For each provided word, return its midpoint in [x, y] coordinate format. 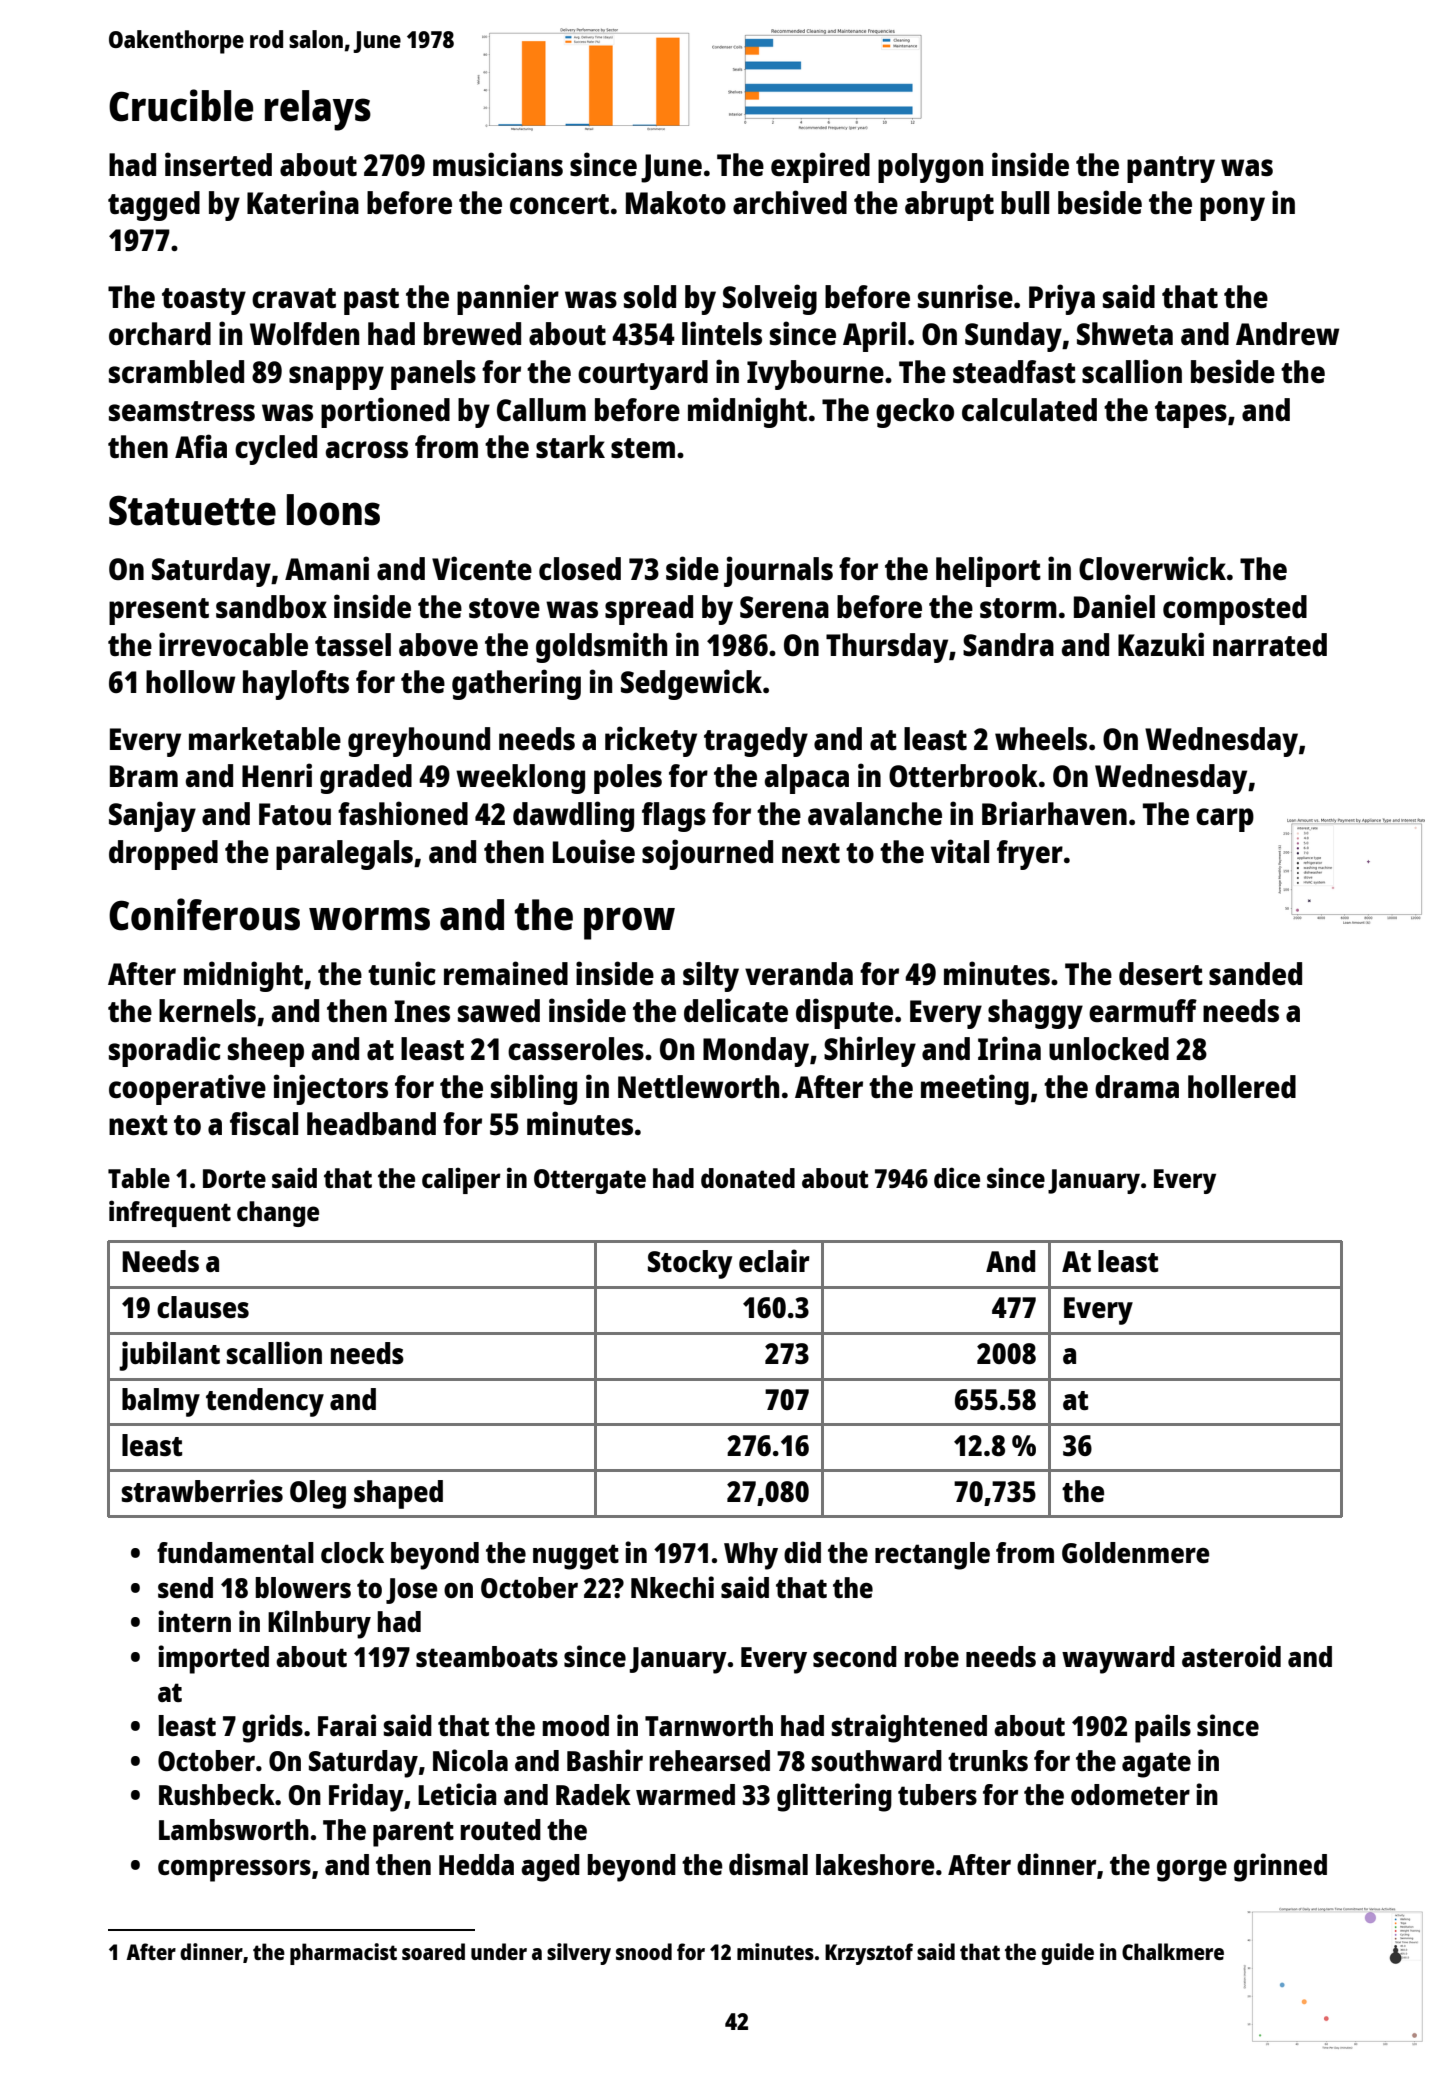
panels [433, 375]
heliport [988, 571]
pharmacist [343, 1954]
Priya [1062, 299]
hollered [1242, 1087]
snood [644, 1951]
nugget [576, 1557]
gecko [915, 413]
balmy [161, 1402]
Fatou [295, 814]
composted [1235, 610]
